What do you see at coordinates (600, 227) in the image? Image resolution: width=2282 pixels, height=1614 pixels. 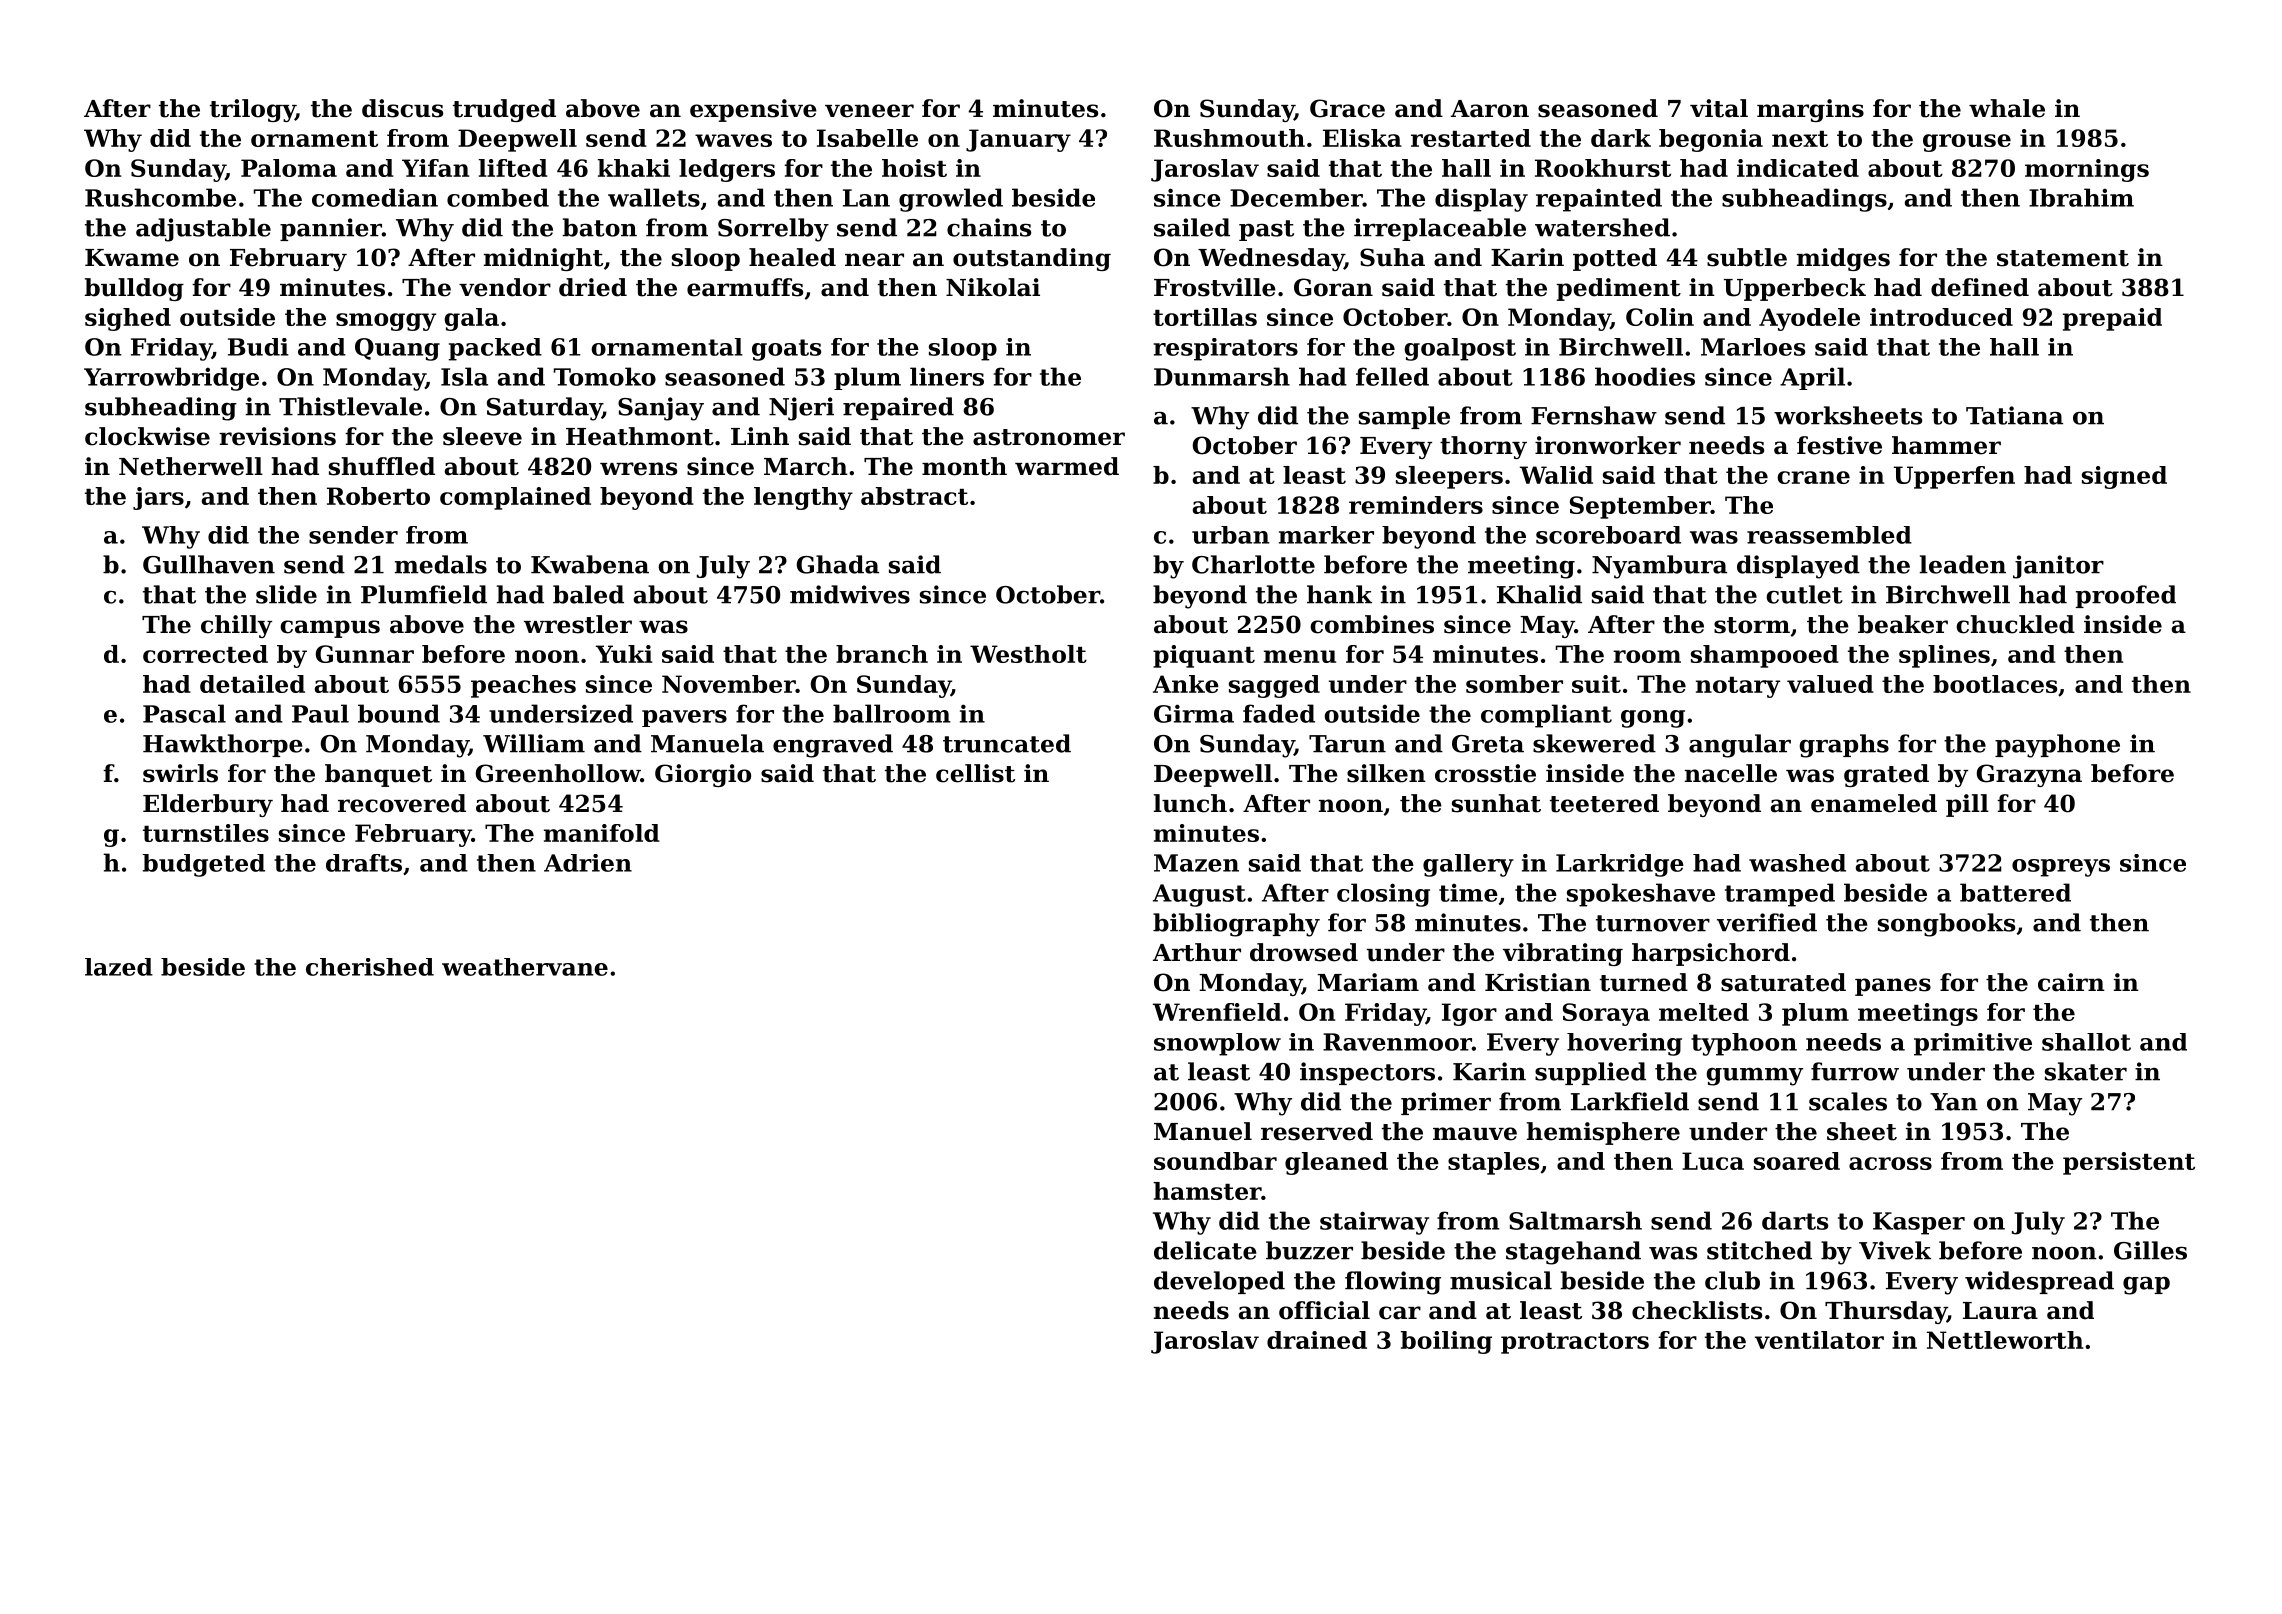 I see `baton` at bounding box center [600, 227].
